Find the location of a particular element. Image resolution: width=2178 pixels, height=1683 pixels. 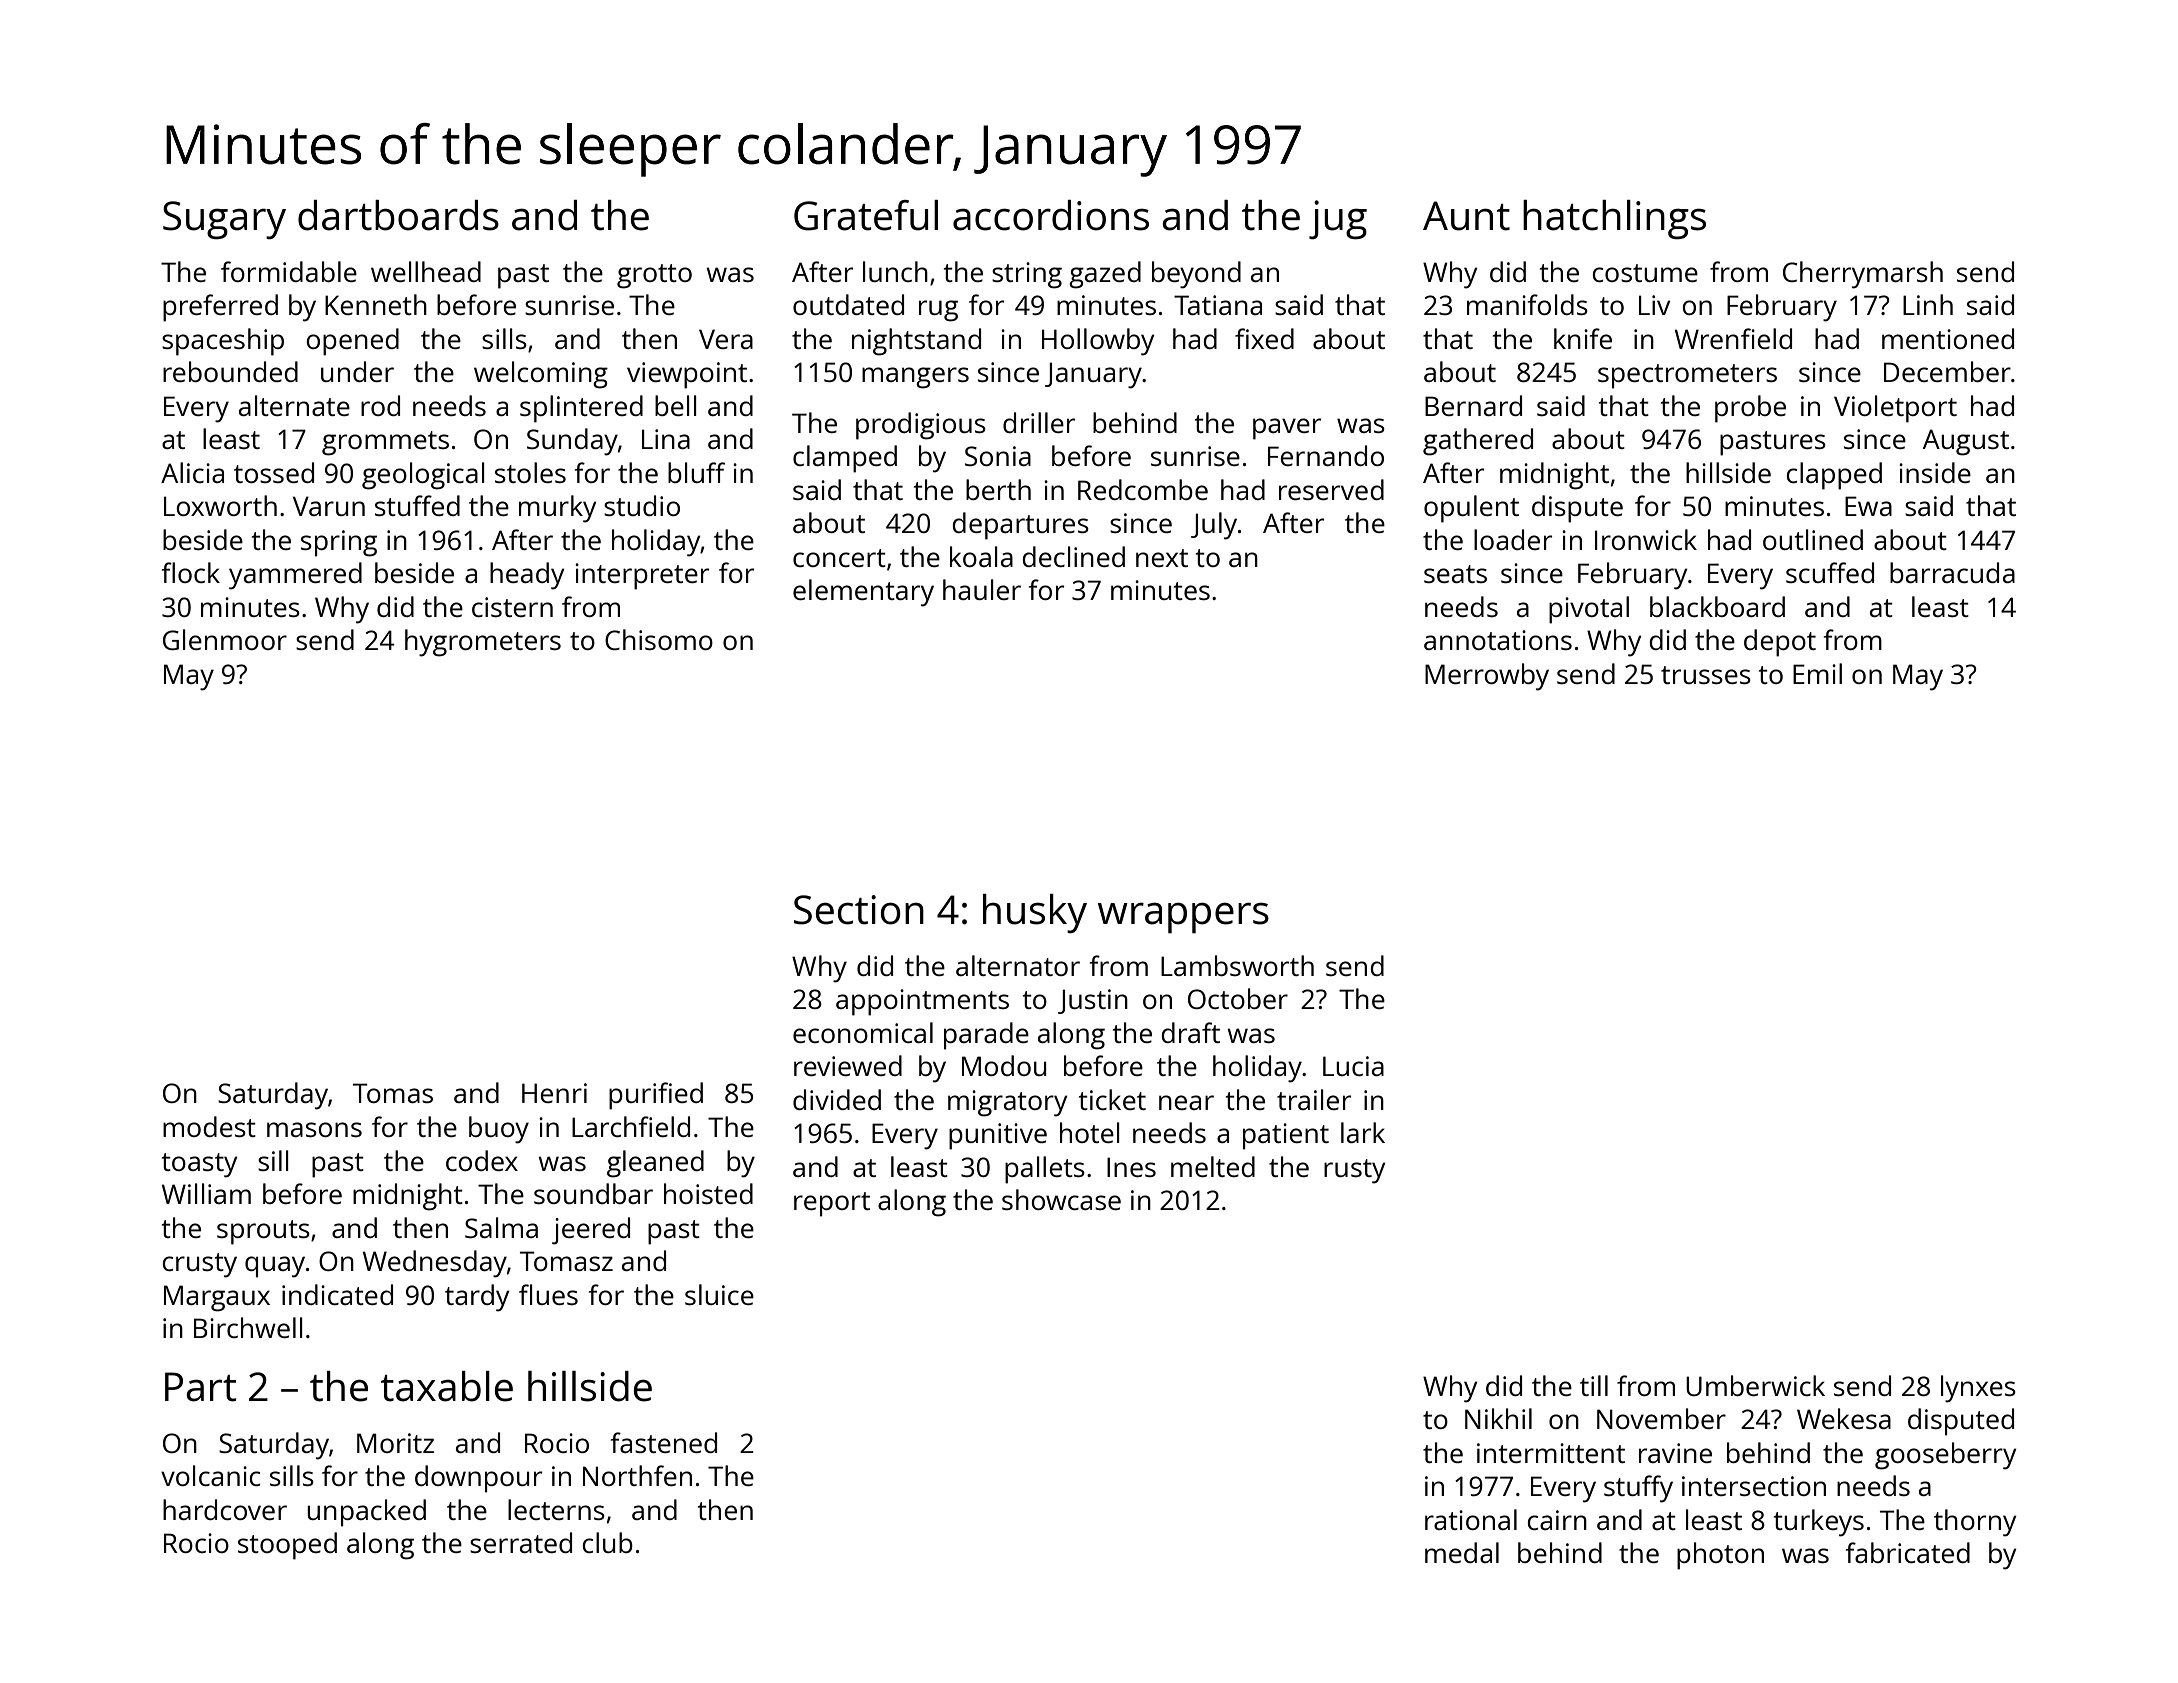

Linh is located at coordinates (1928, 304).
